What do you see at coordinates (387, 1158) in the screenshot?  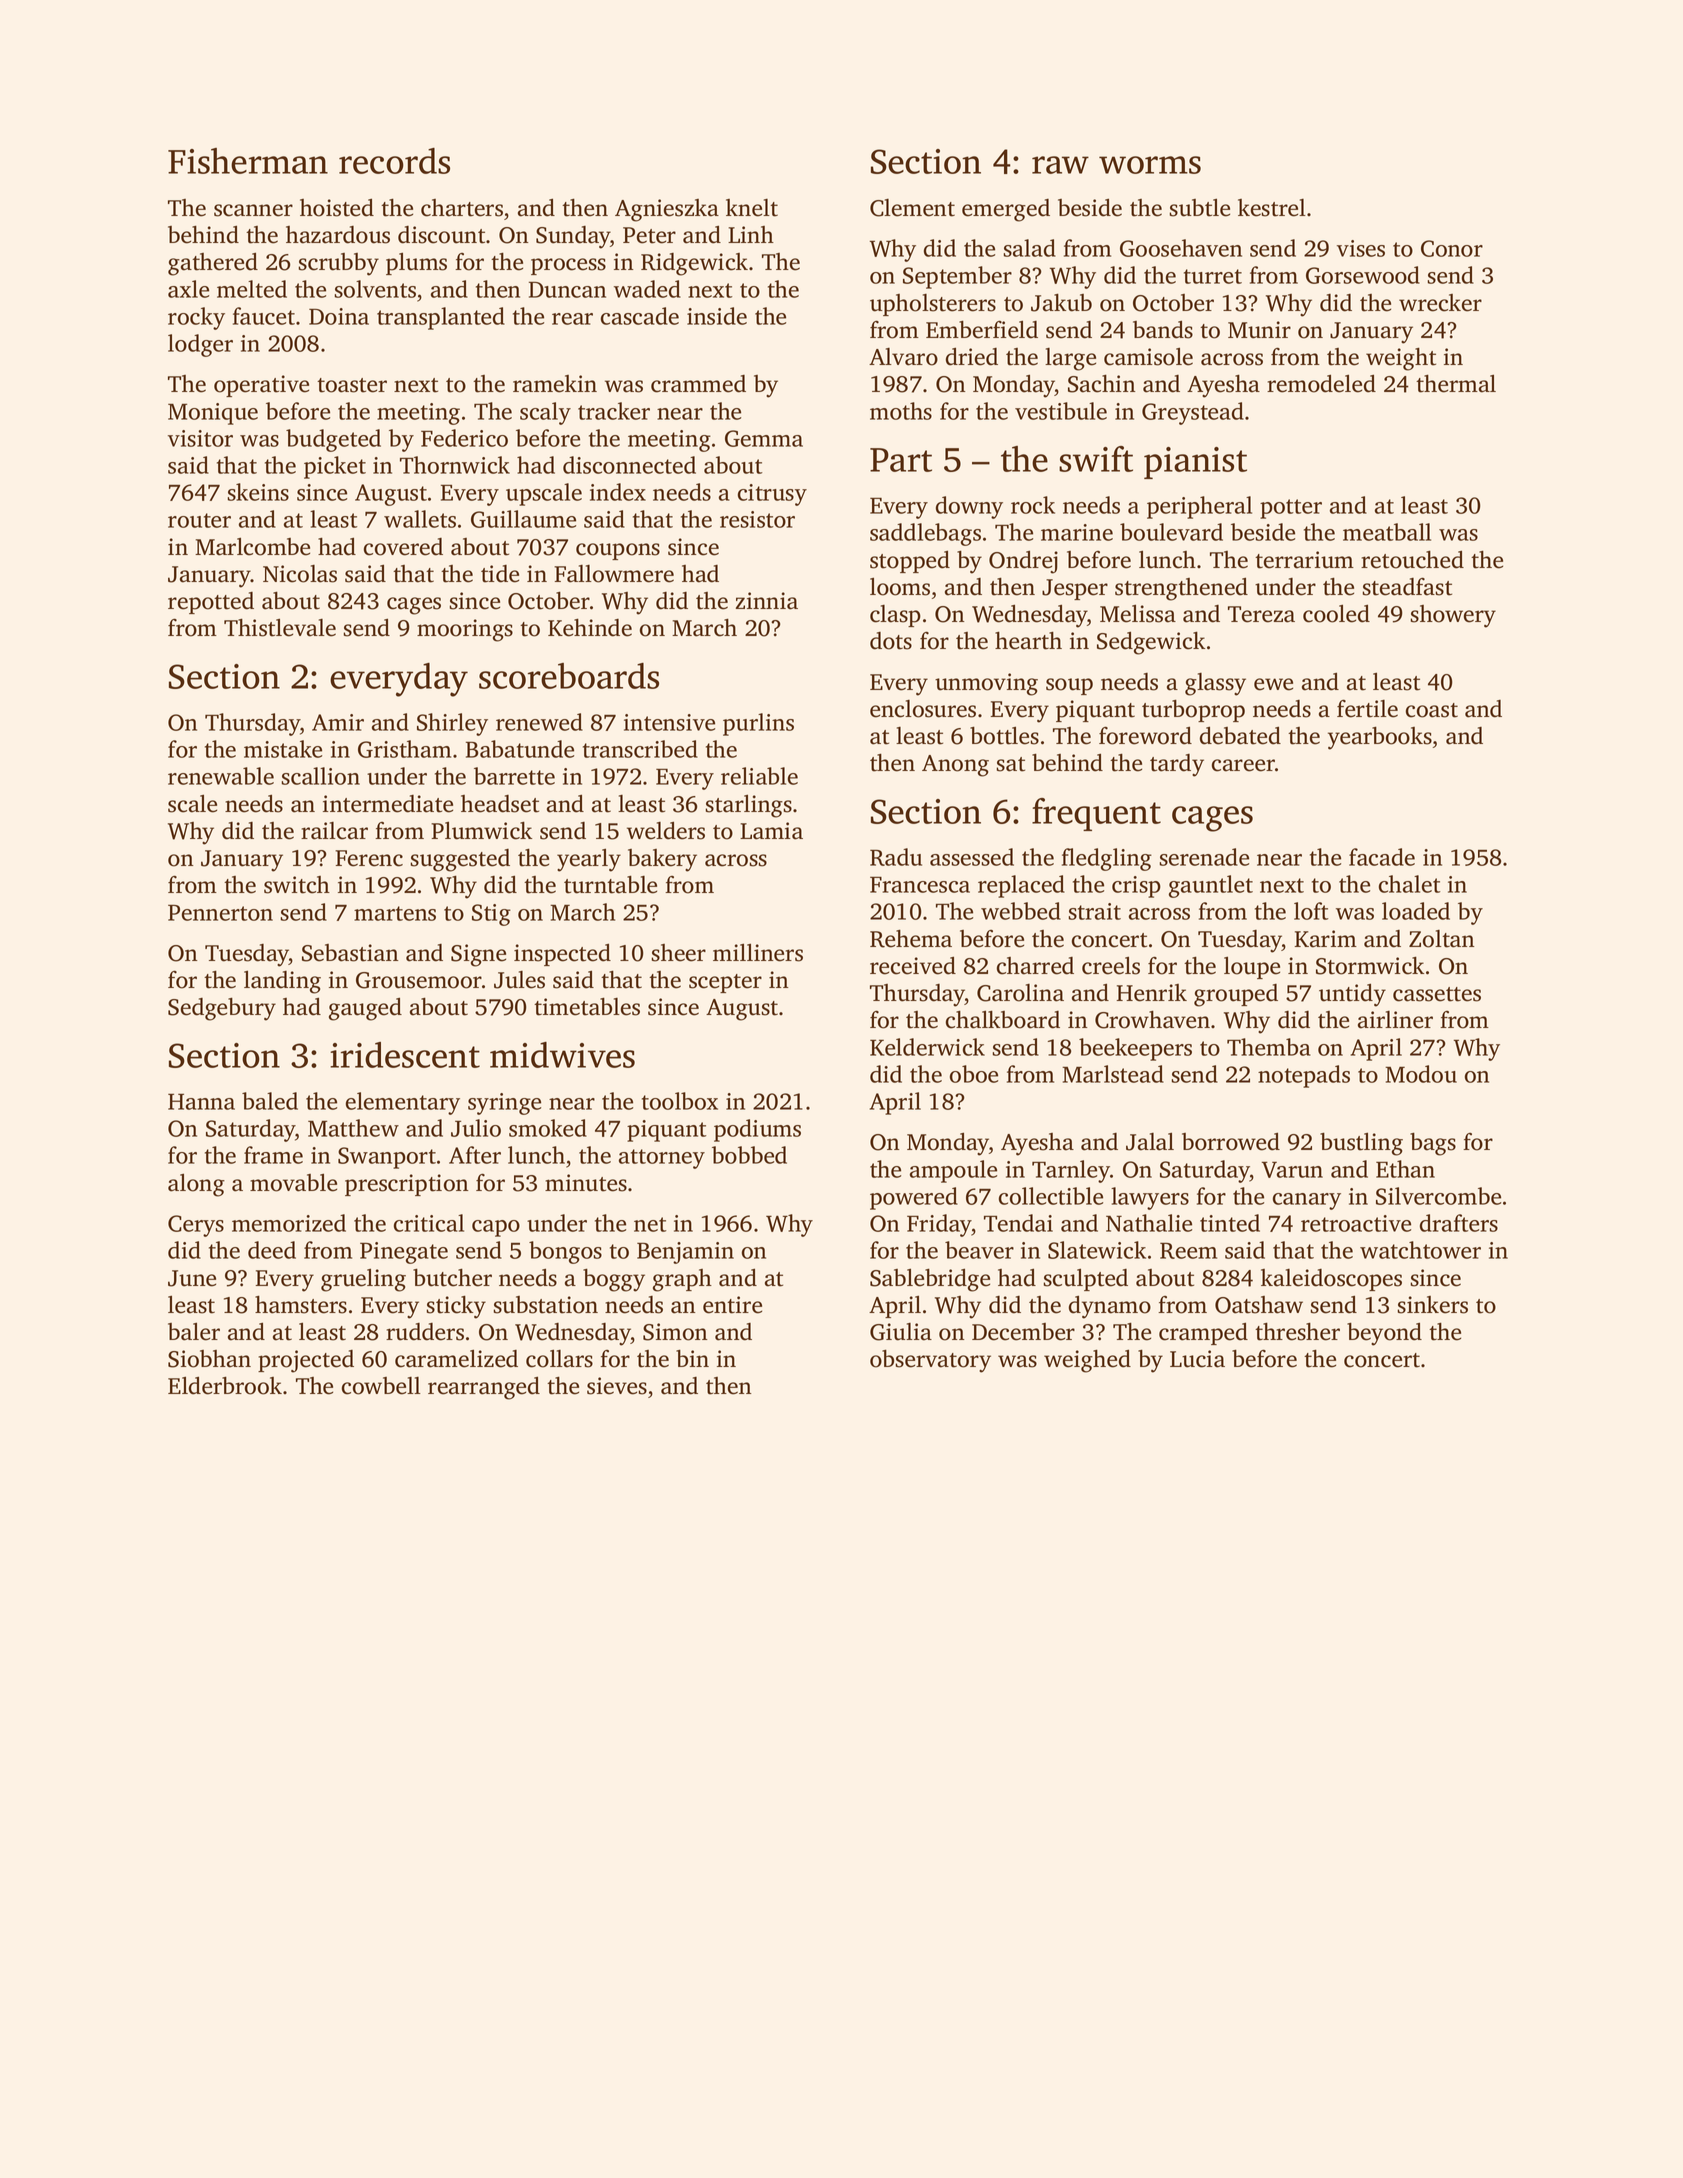 I see `Swanport` at bounding box center [387, 1158].
